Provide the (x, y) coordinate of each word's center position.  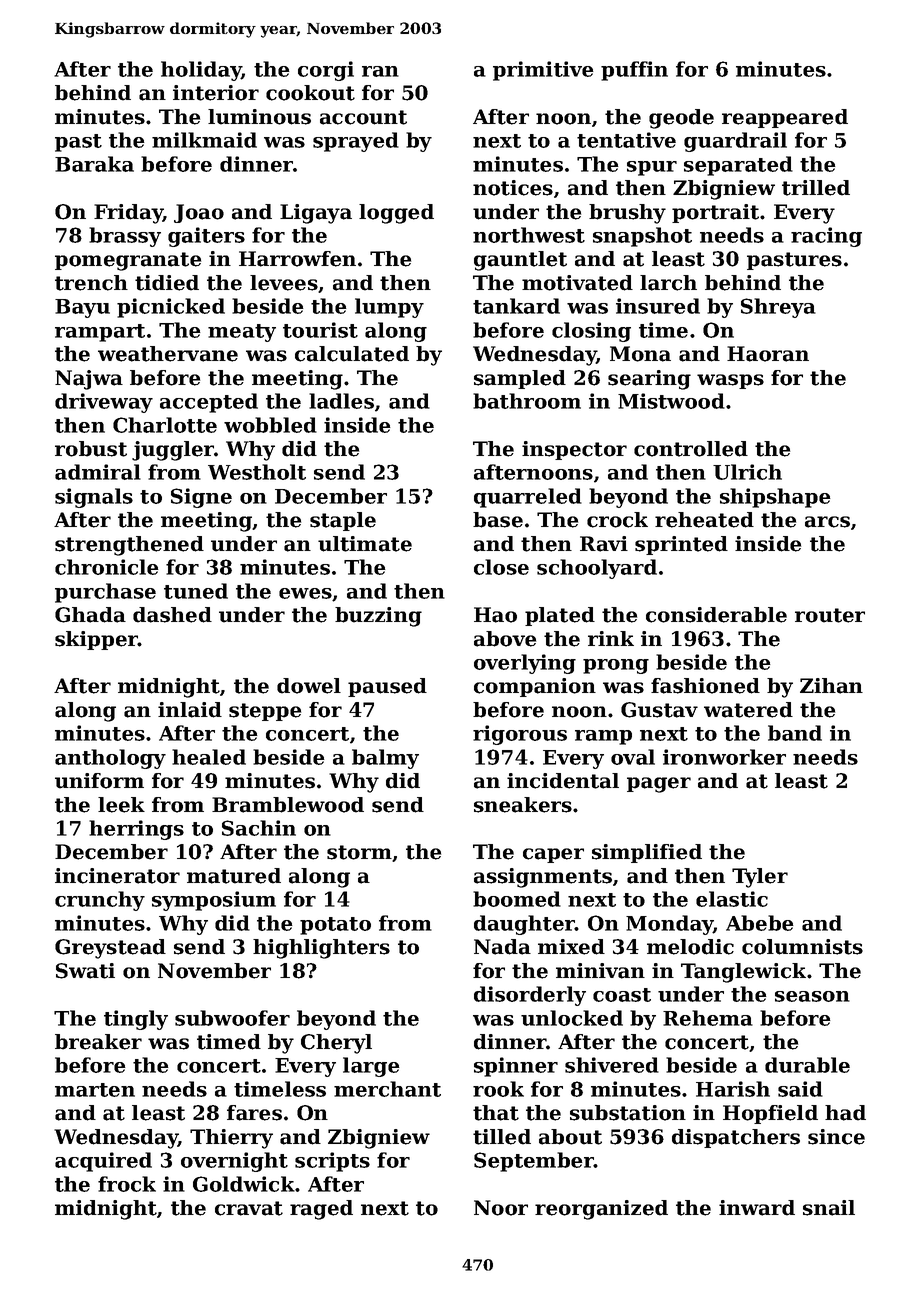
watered (748, 710)
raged (321, 1210)
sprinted (681, 545)
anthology (110, 759)
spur (652, 168)
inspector (574, 450)
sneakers (523, 805)
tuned (196, 591)
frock (127, 1184)
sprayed (356, 142)
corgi (326, 71)
